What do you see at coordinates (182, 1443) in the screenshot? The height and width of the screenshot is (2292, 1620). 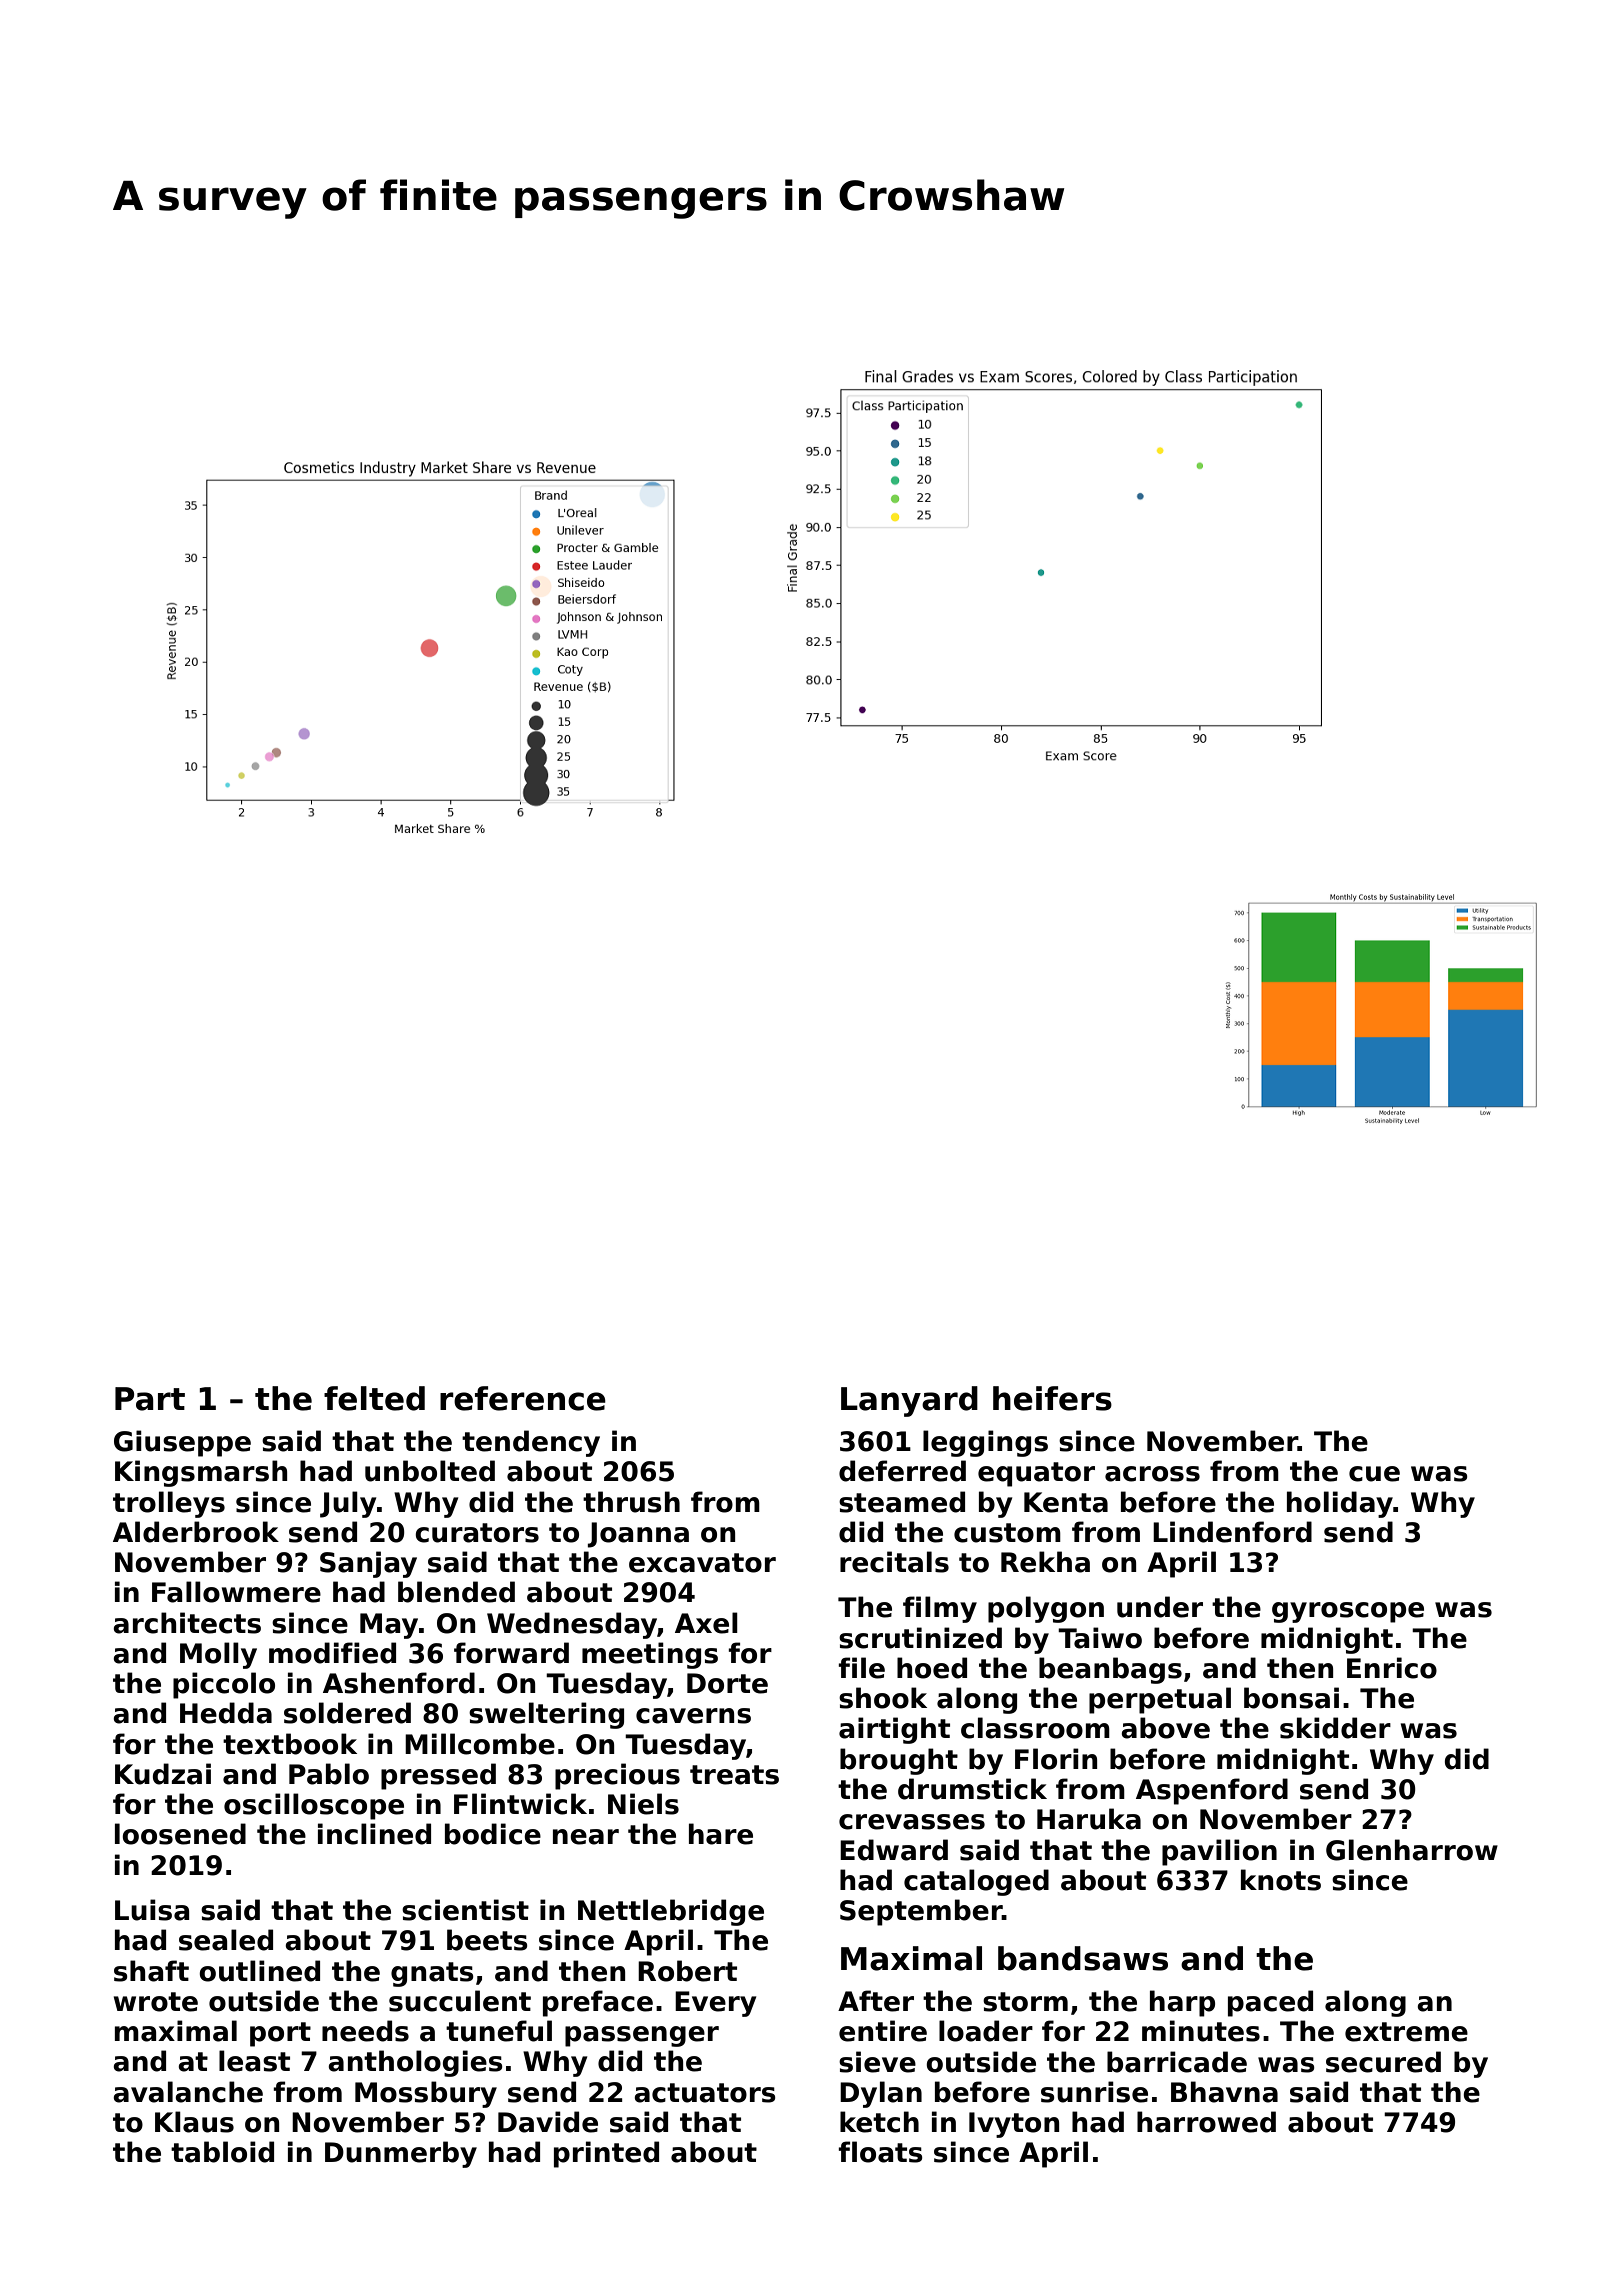 I see `Giuseppe` at bounding box center [182, 1443].
